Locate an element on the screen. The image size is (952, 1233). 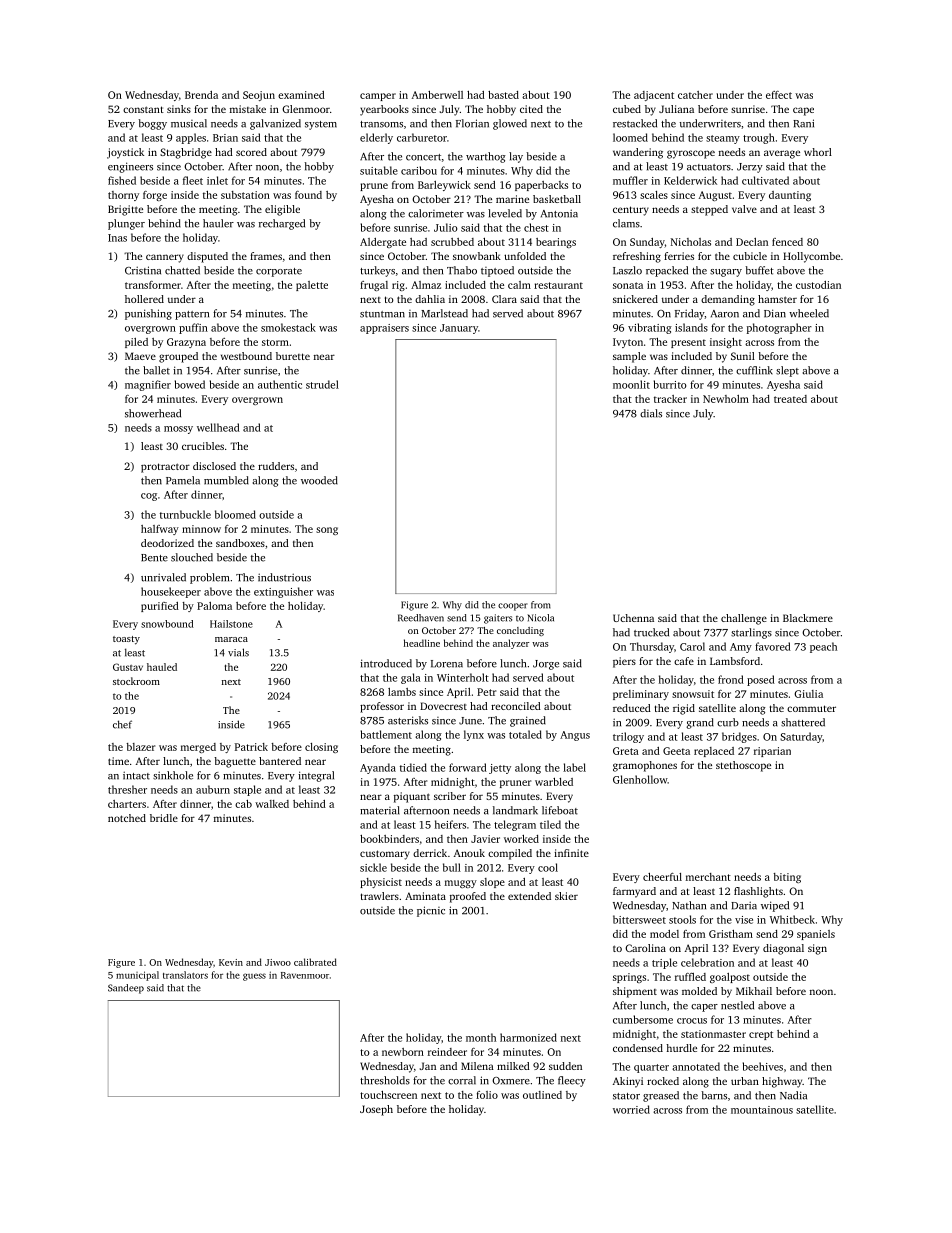
Brigitte is located at coordinates (125, 210).
